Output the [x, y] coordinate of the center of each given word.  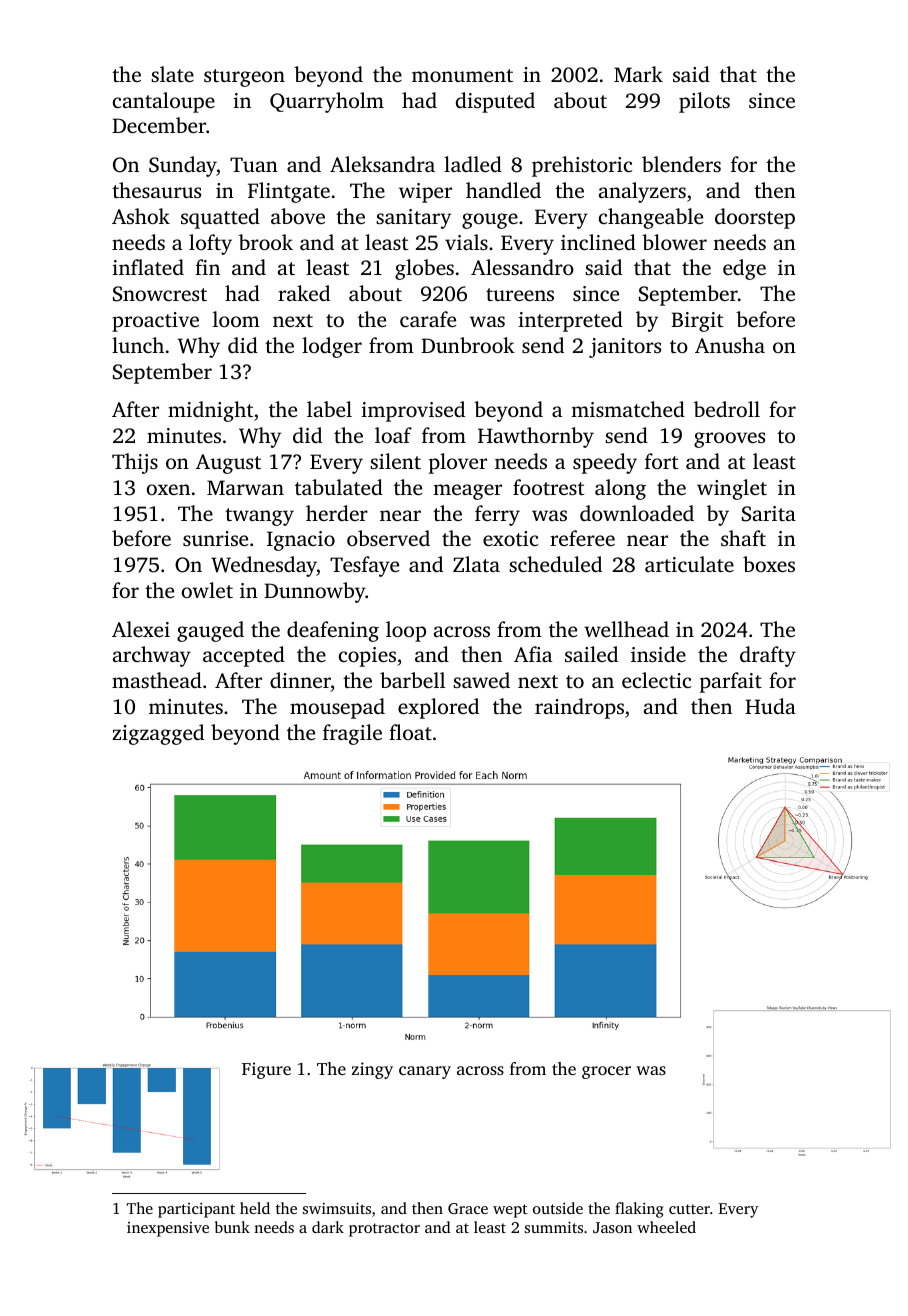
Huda [770, 706]
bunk [232, 1227]
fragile [352, 734]
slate [172, 74]
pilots [704, 102]
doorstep [755, 218]
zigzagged [158, 734]
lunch [138, 345]
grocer [606, 1072]
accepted [244, 656]
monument [462, 75]
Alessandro [522, 267]
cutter [689, 1209]
